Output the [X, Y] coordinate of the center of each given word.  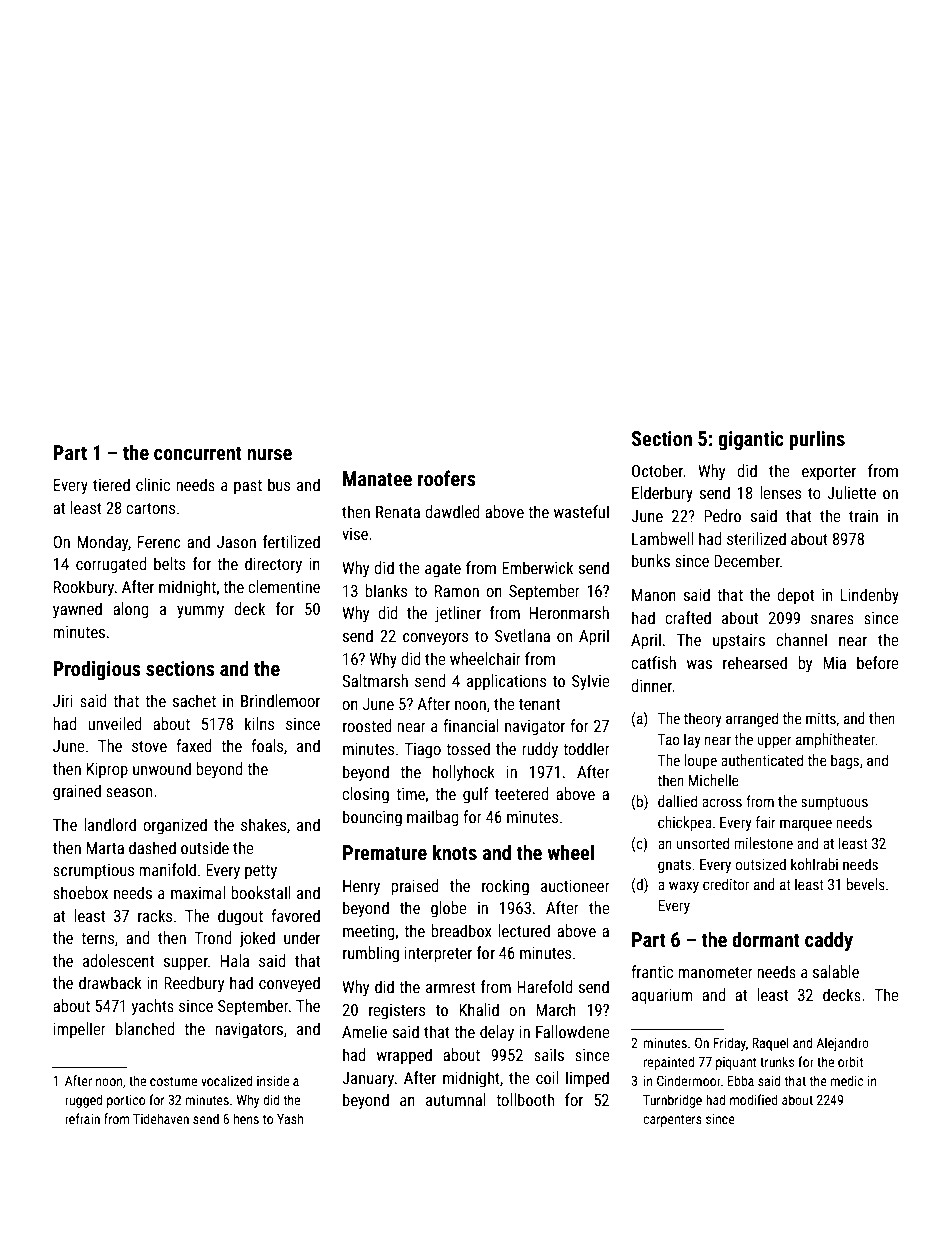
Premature [385, 852]
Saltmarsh [375, 680]
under [302, 937]
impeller [80, 1030]
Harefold [545, 986]
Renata [398, 512]
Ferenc [159, 542]
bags [845, 761]
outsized [760, 864]
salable [836, 971]
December [747, 560]
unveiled [115, 723]
